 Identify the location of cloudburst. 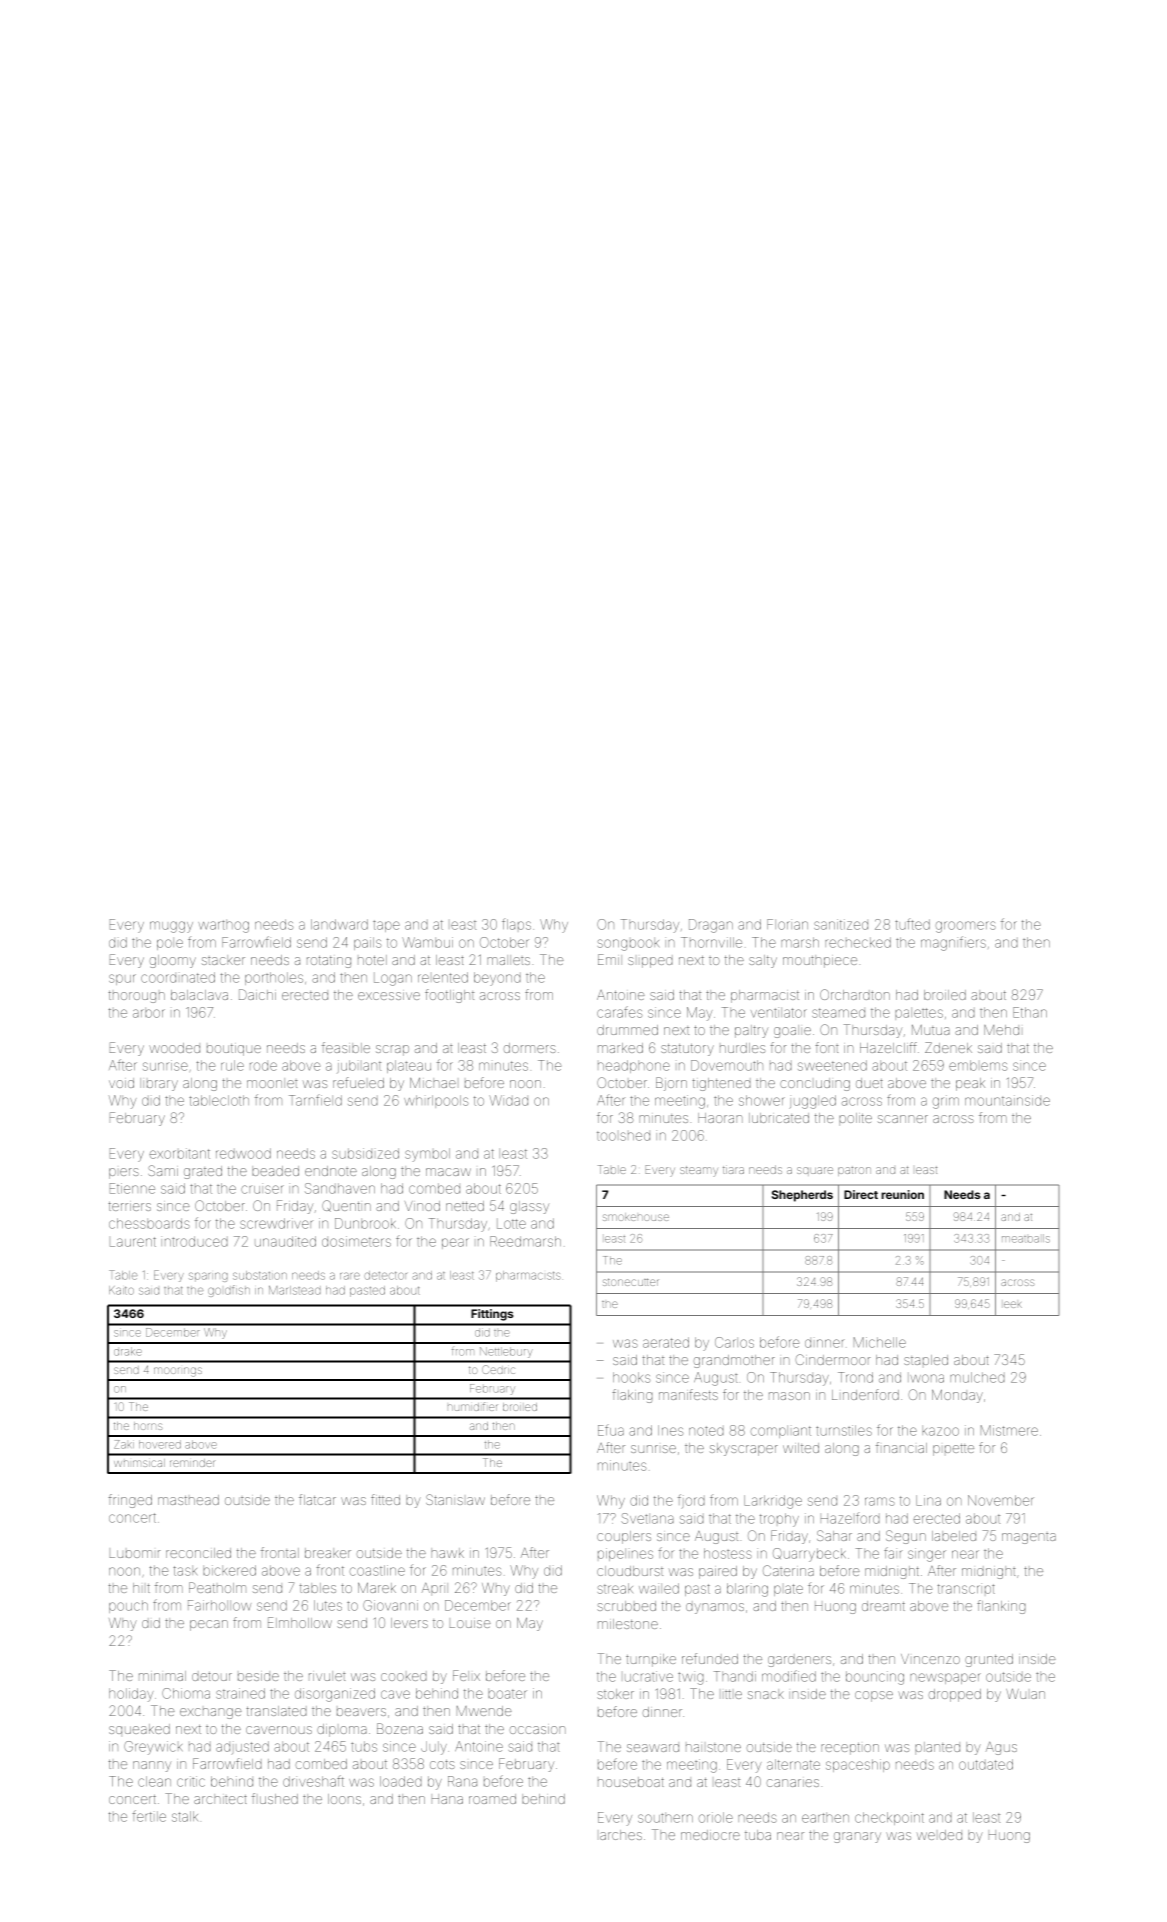
(630, 1571).
